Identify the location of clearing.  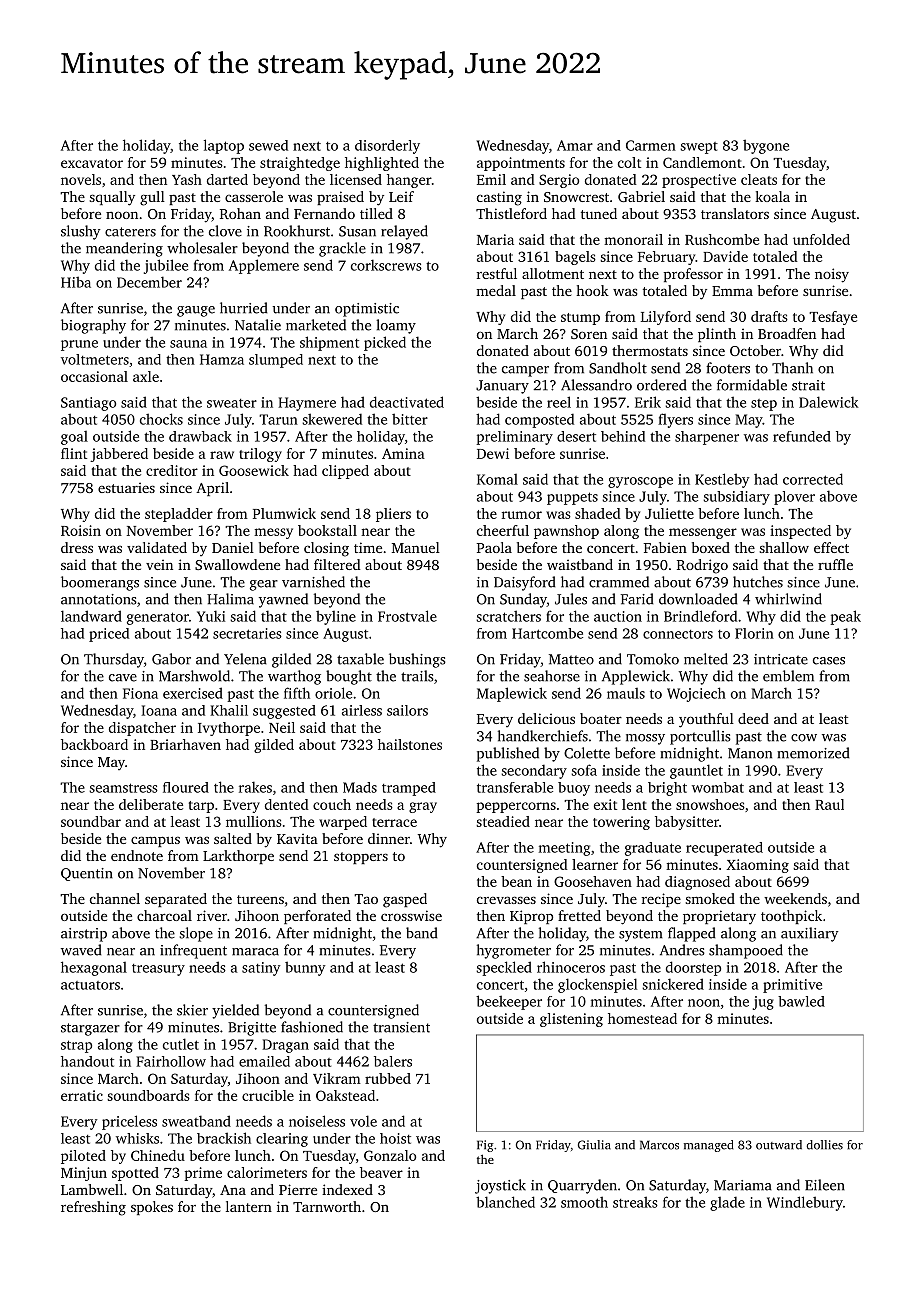
(282, 1140).
